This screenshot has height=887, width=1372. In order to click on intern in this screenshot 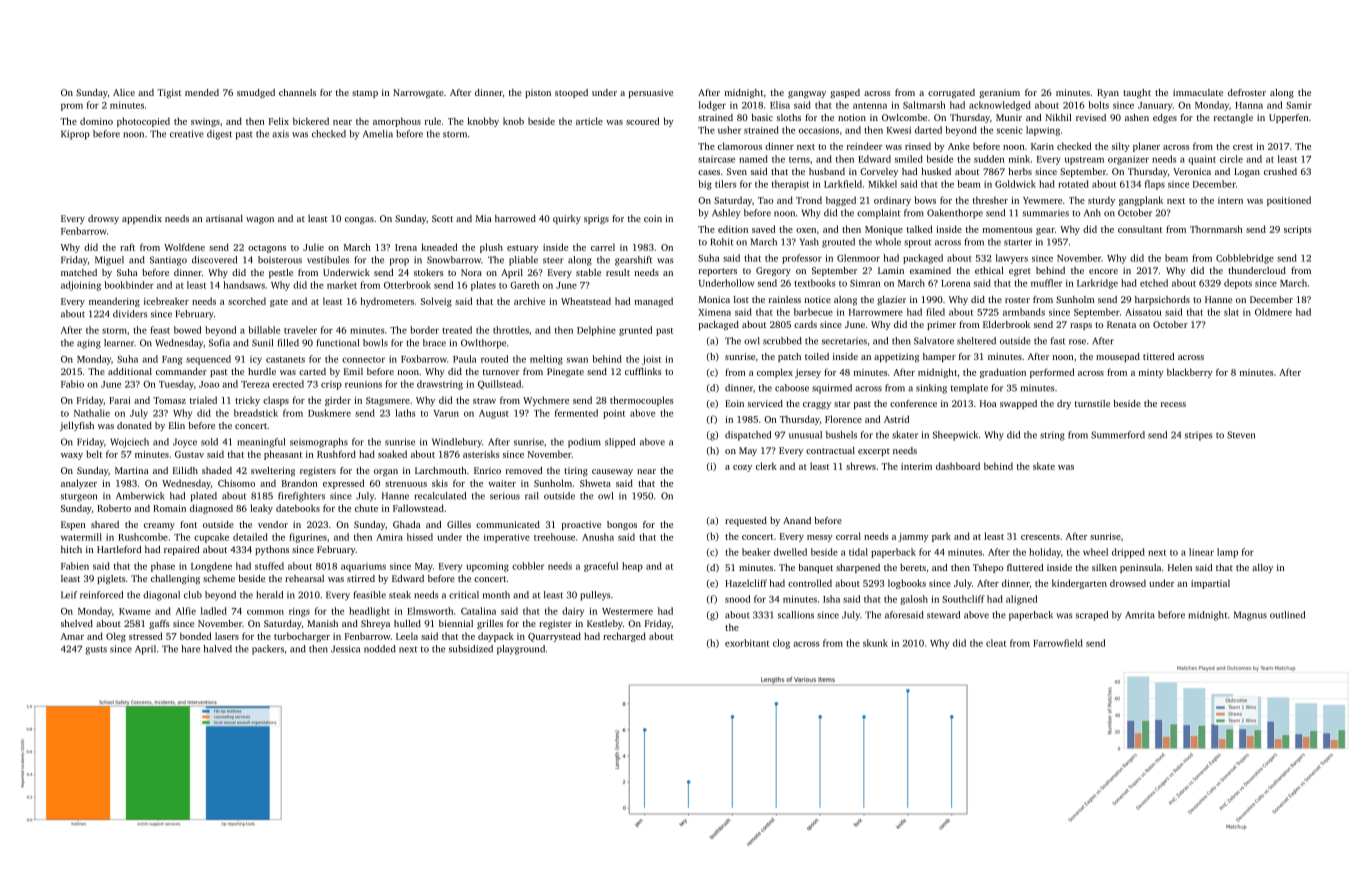, I will do `click(1230, 200)`.
